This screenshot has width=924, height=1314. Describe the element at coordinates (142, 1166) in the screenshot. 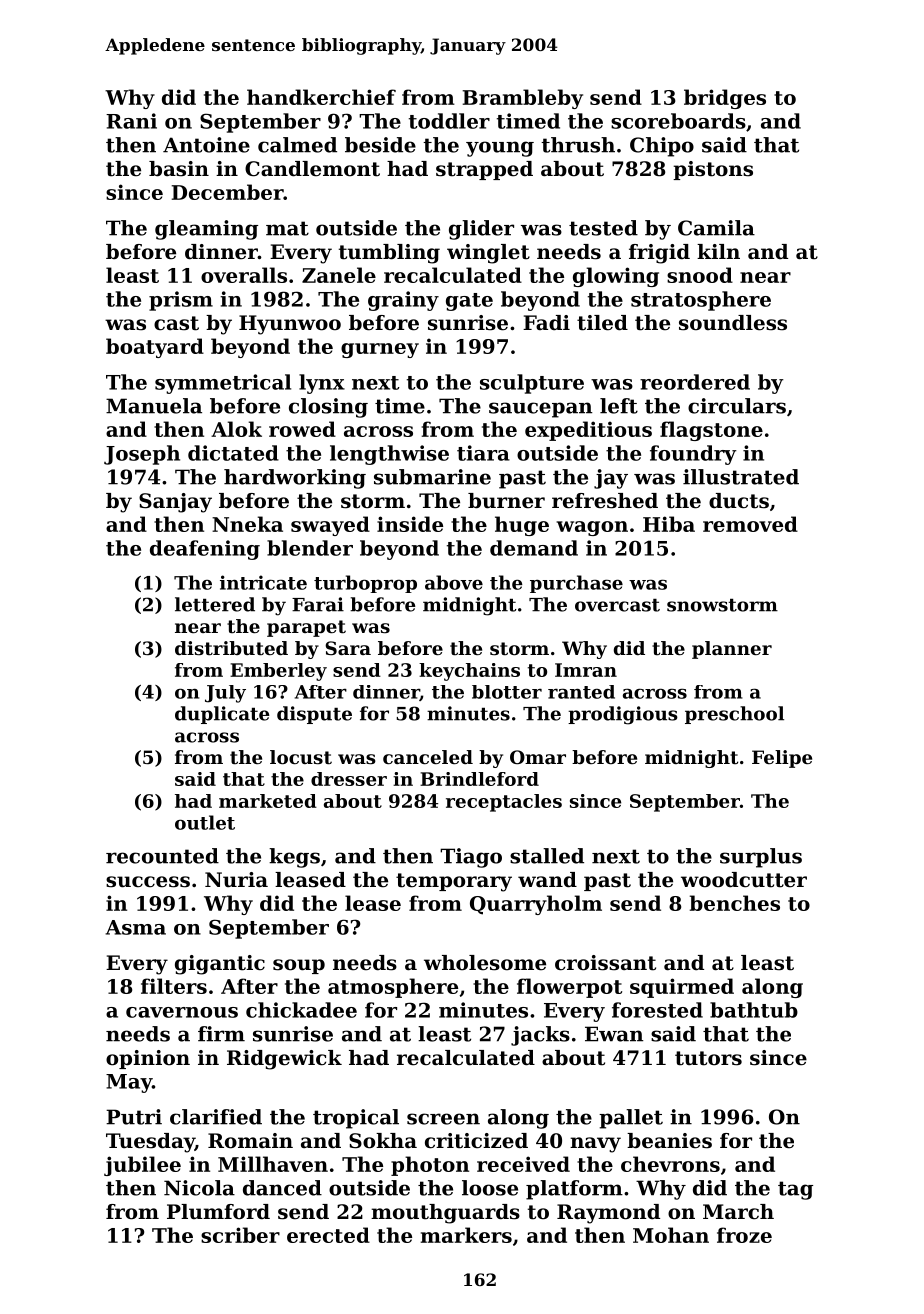

I see `jubilee` at that location.
